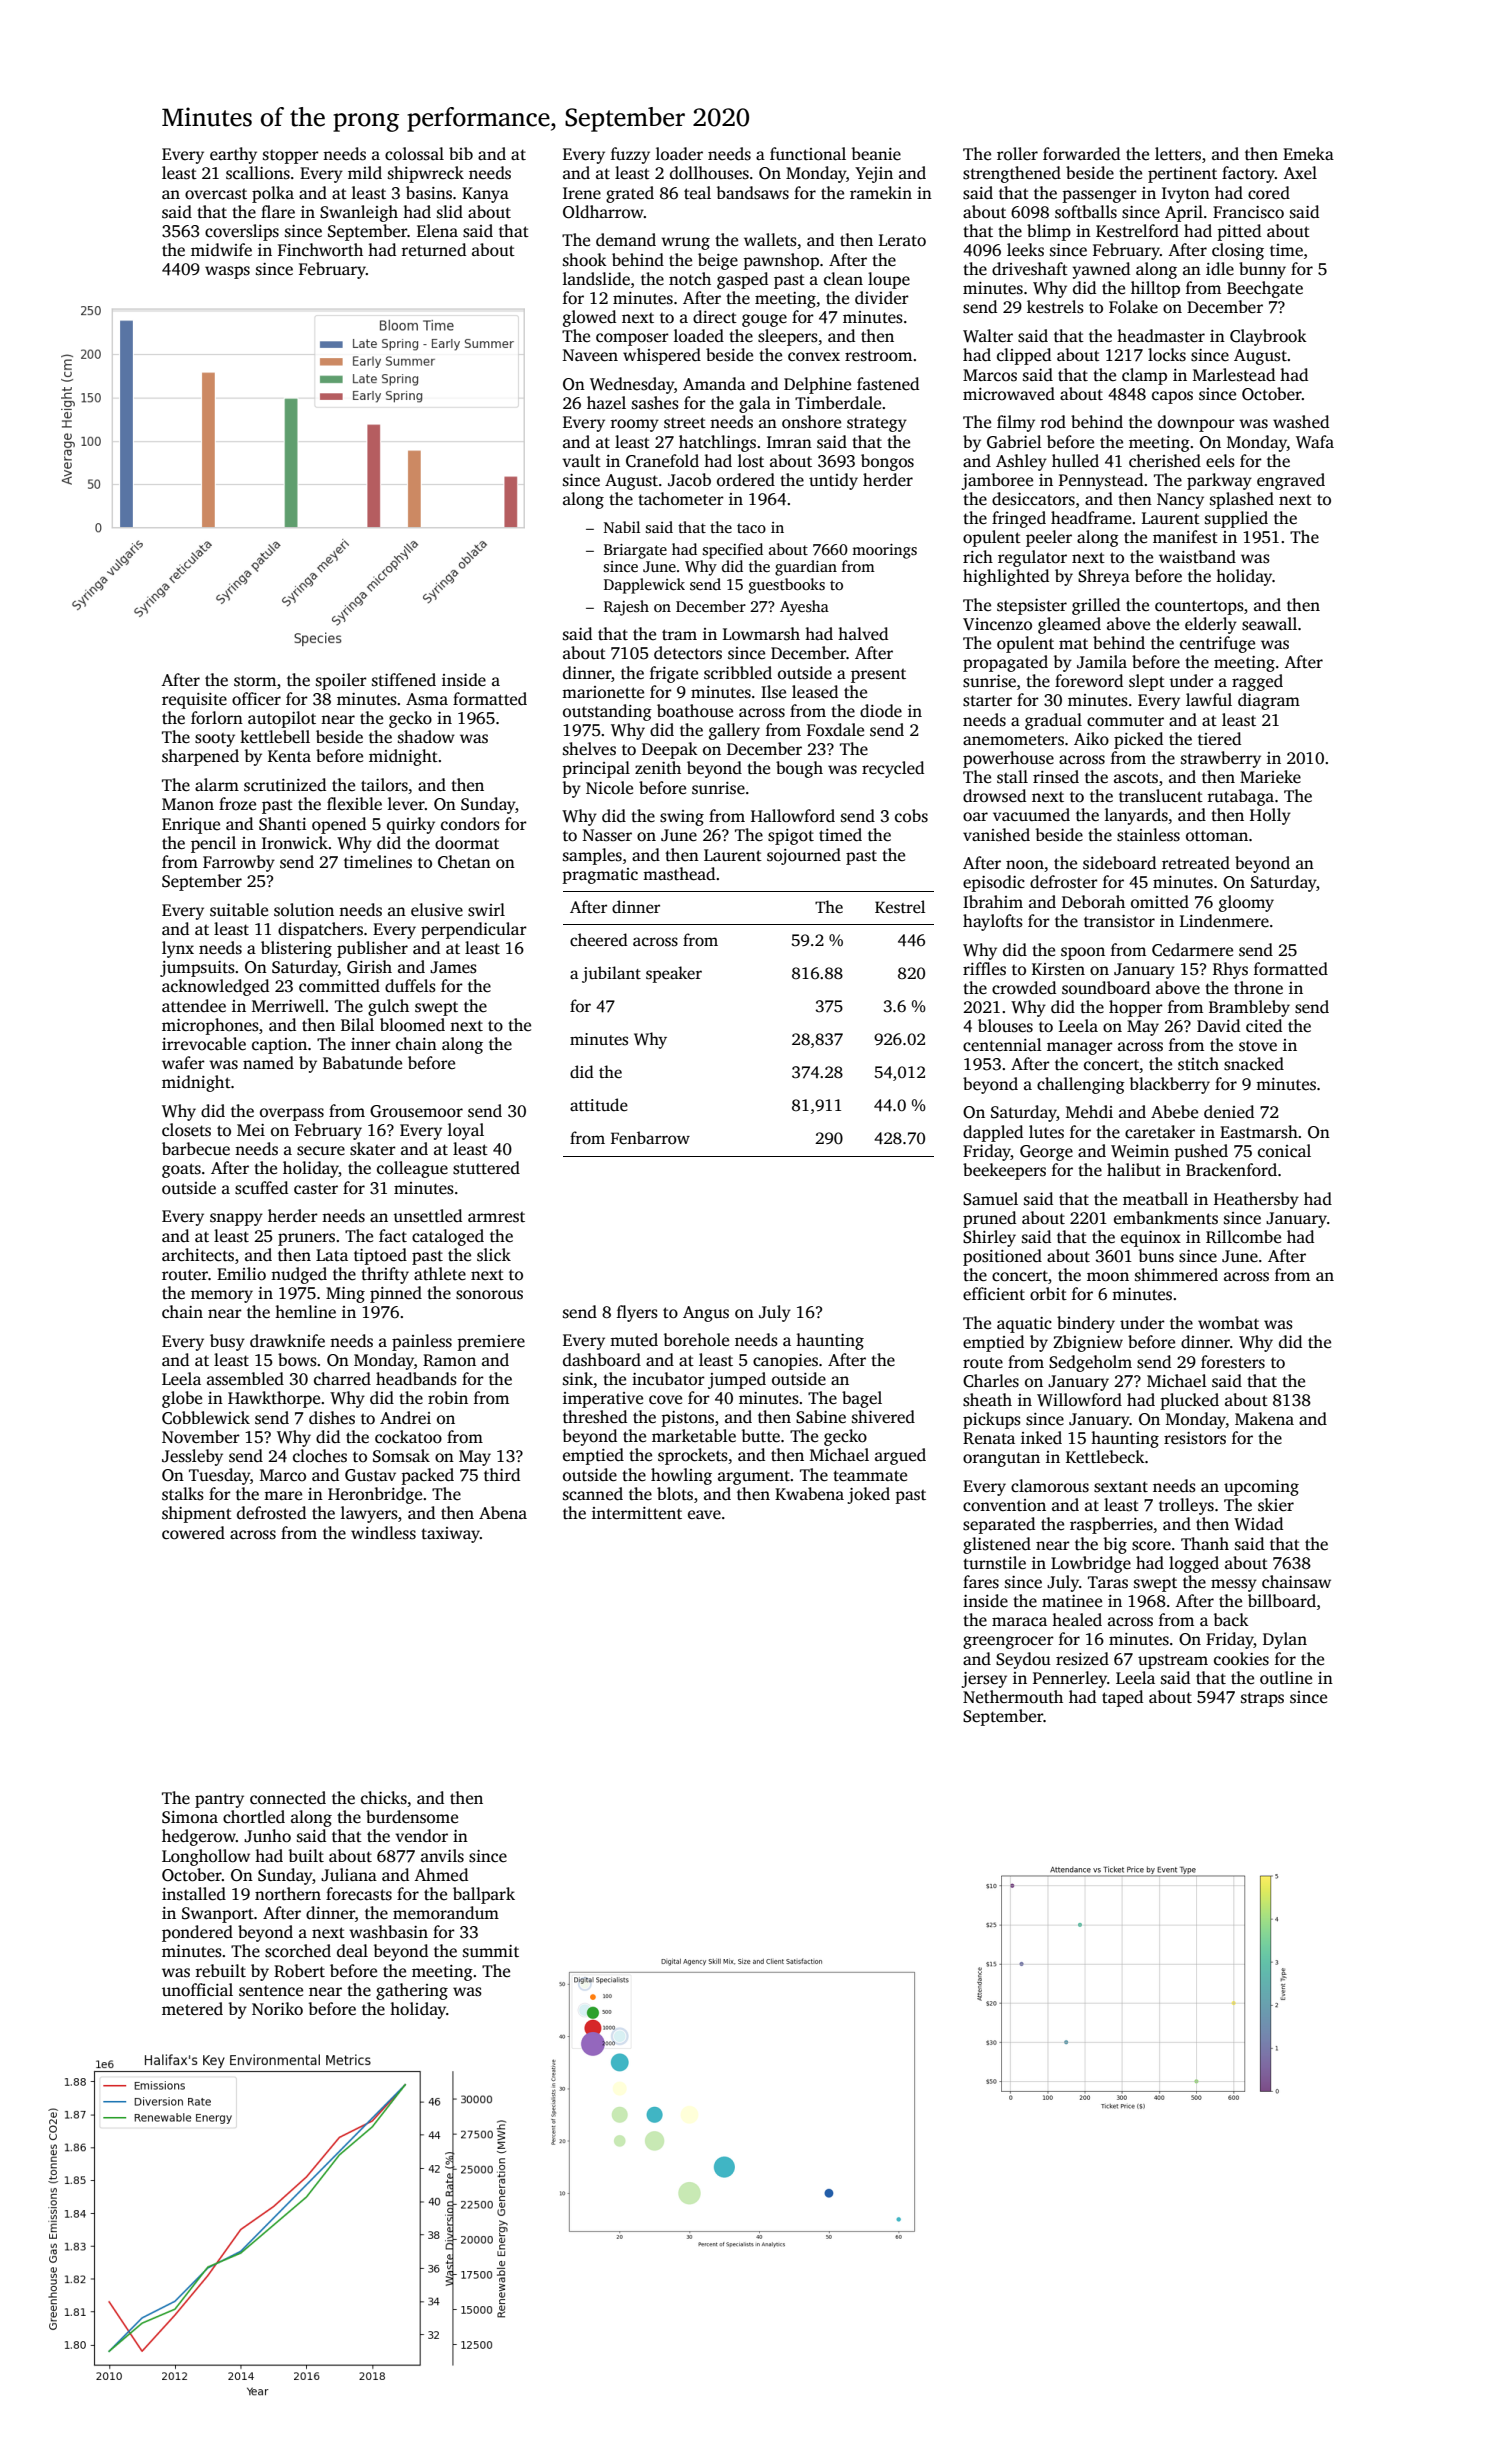 The width and height of the screenshot is (1496, 2464). Describe the element at coordinates (486, 1168) in the screenshot. I see `stuttered` at that location.
